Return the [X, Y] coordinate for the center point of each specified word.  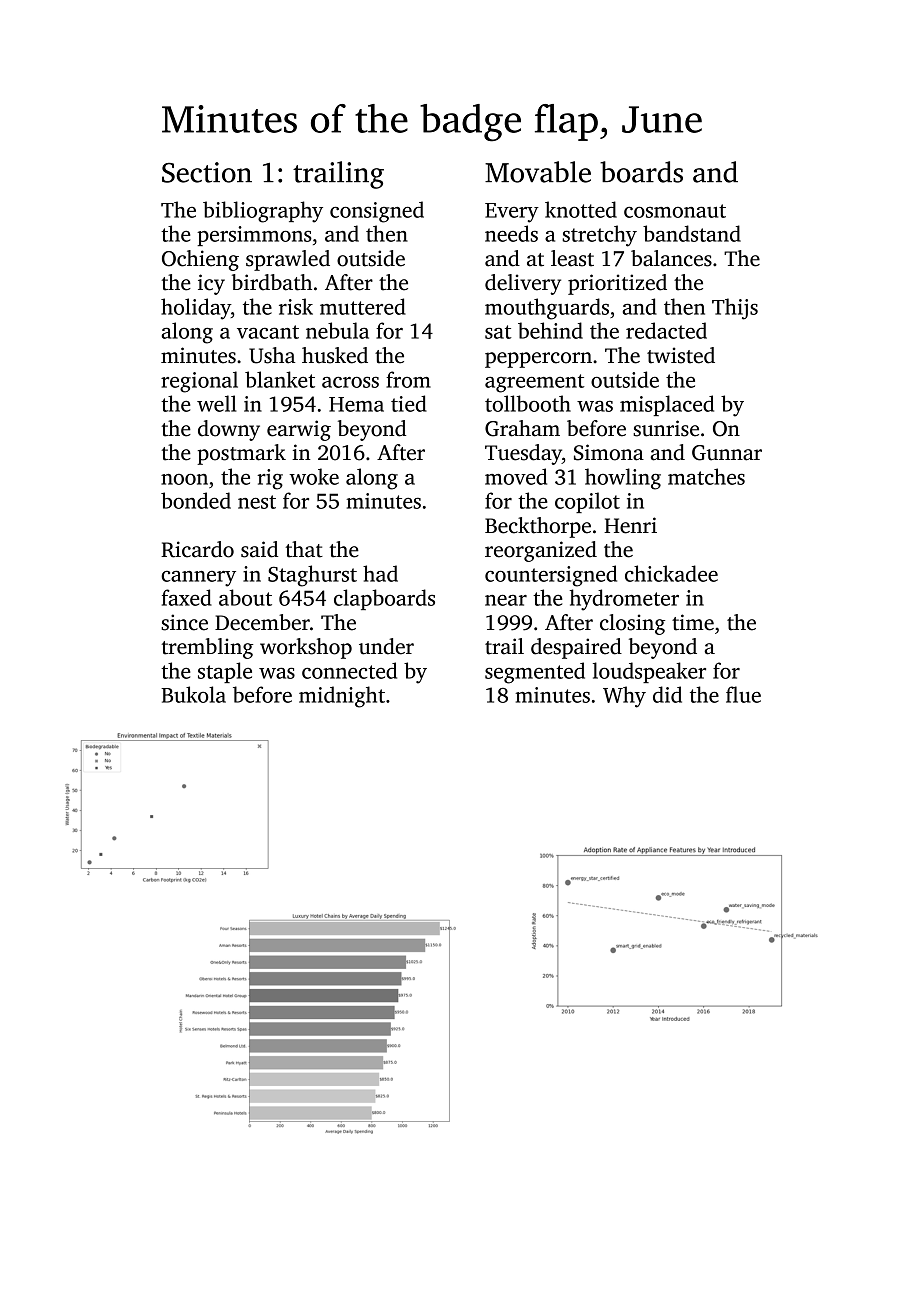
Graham [522, 428]
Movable [538, 172]
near [506, 600]
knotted [581, 209]
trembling [207, 648]
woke [314, 476]
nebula [337, 330]
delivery [523, 284]
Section [207, 172]
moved [516, 476]
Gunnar [727, 453]
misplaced [667, 405]
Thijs [735, 309]
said [259, 549]
